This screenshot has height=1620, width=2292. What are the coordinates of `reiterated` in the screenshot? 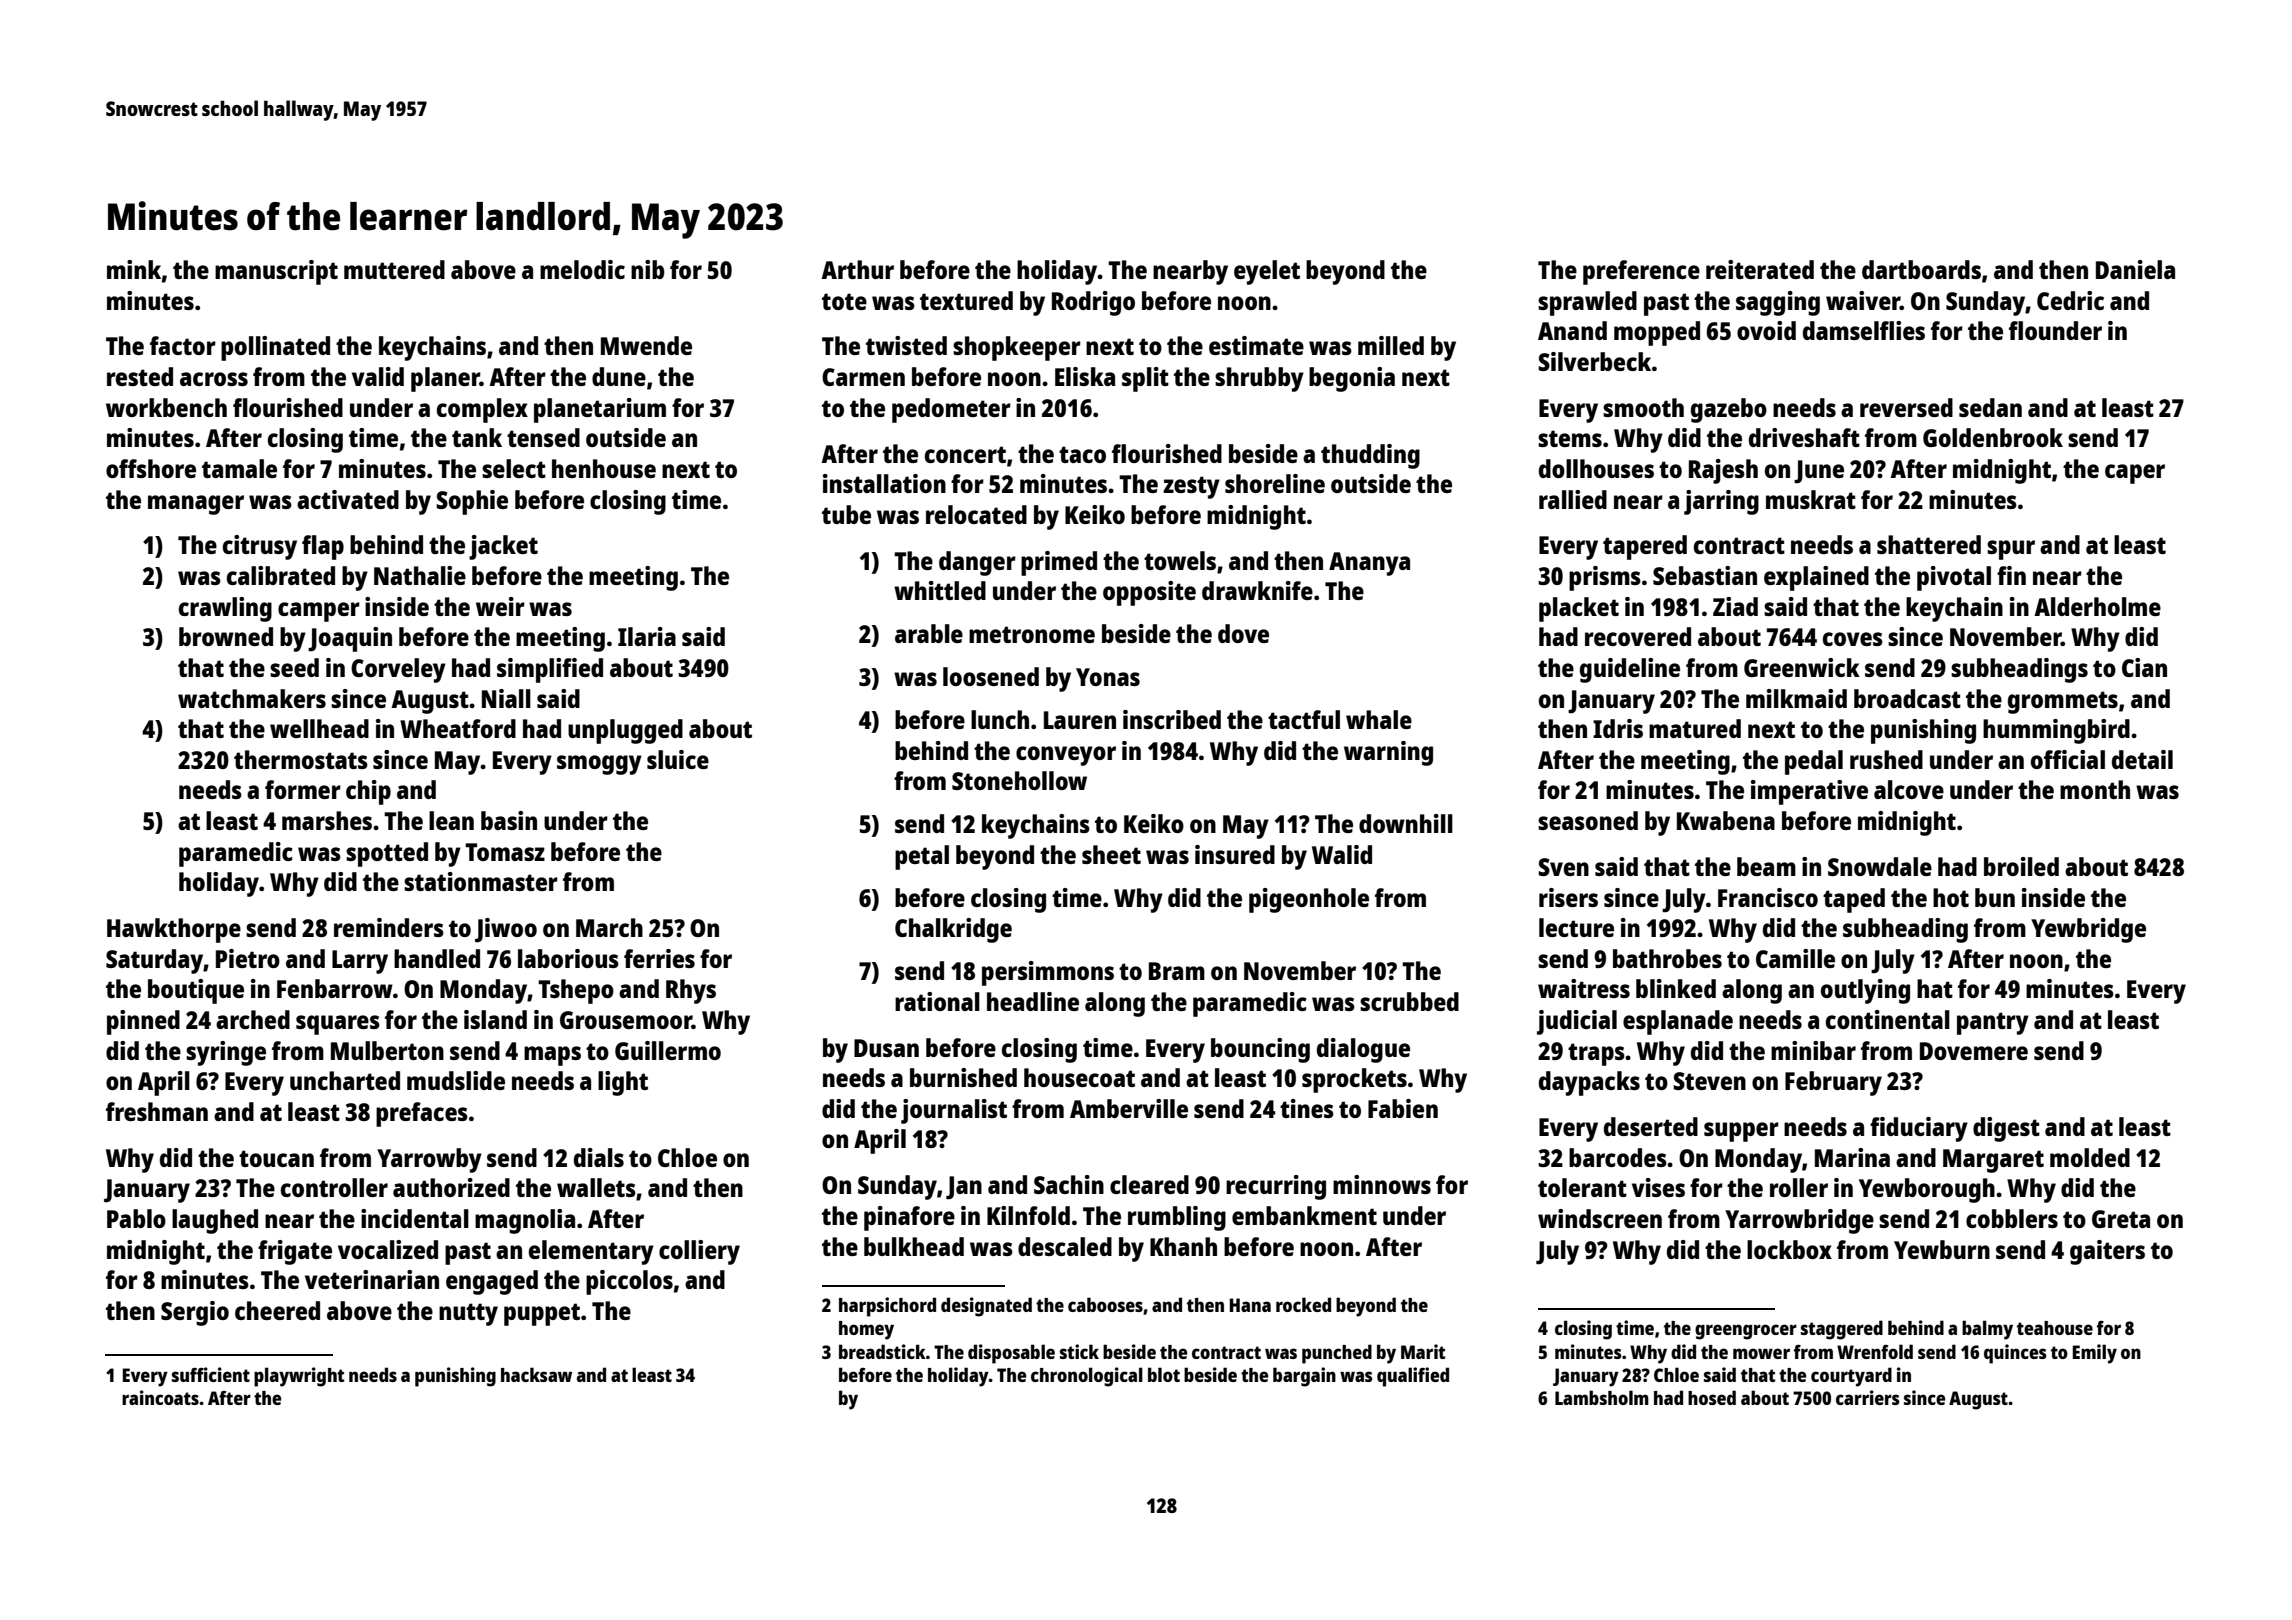 It's located at (1760, 269).
